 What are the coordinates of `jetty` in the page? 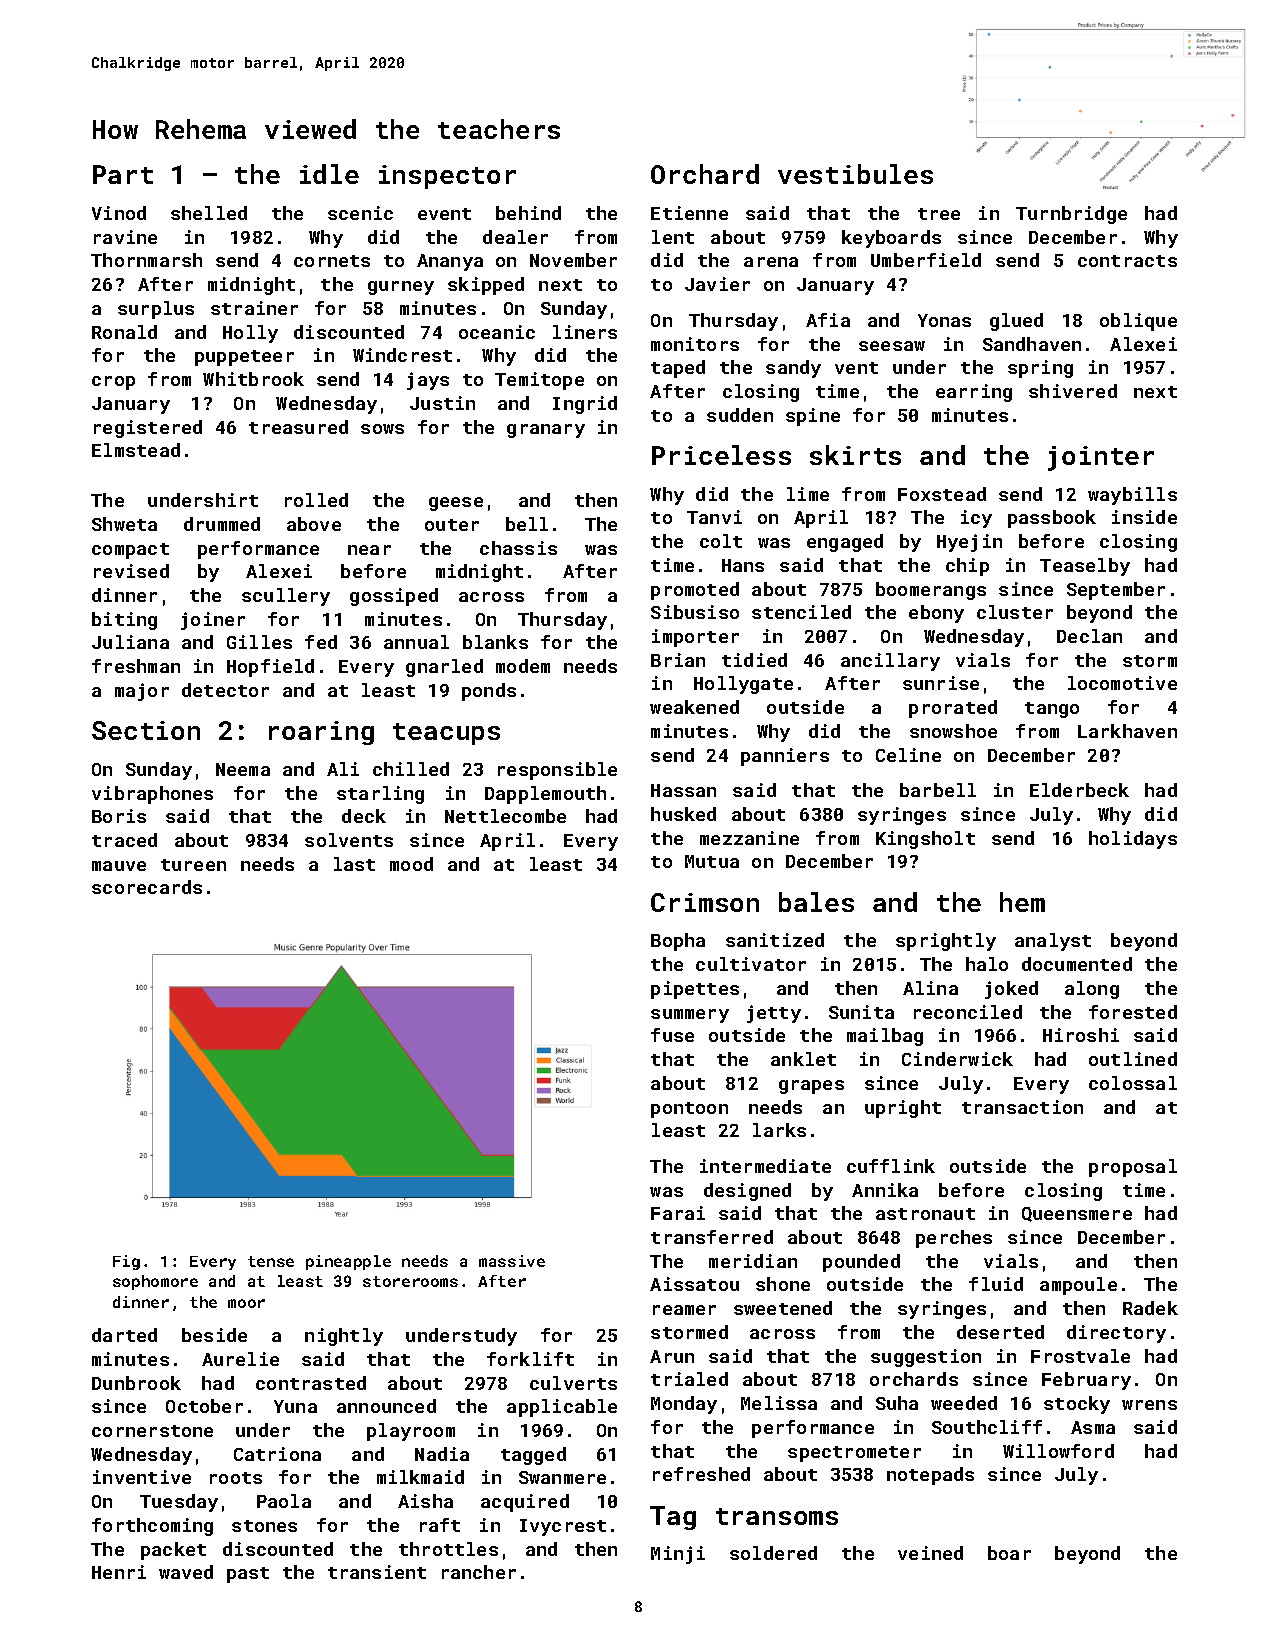 It's located at (774, 1014).
